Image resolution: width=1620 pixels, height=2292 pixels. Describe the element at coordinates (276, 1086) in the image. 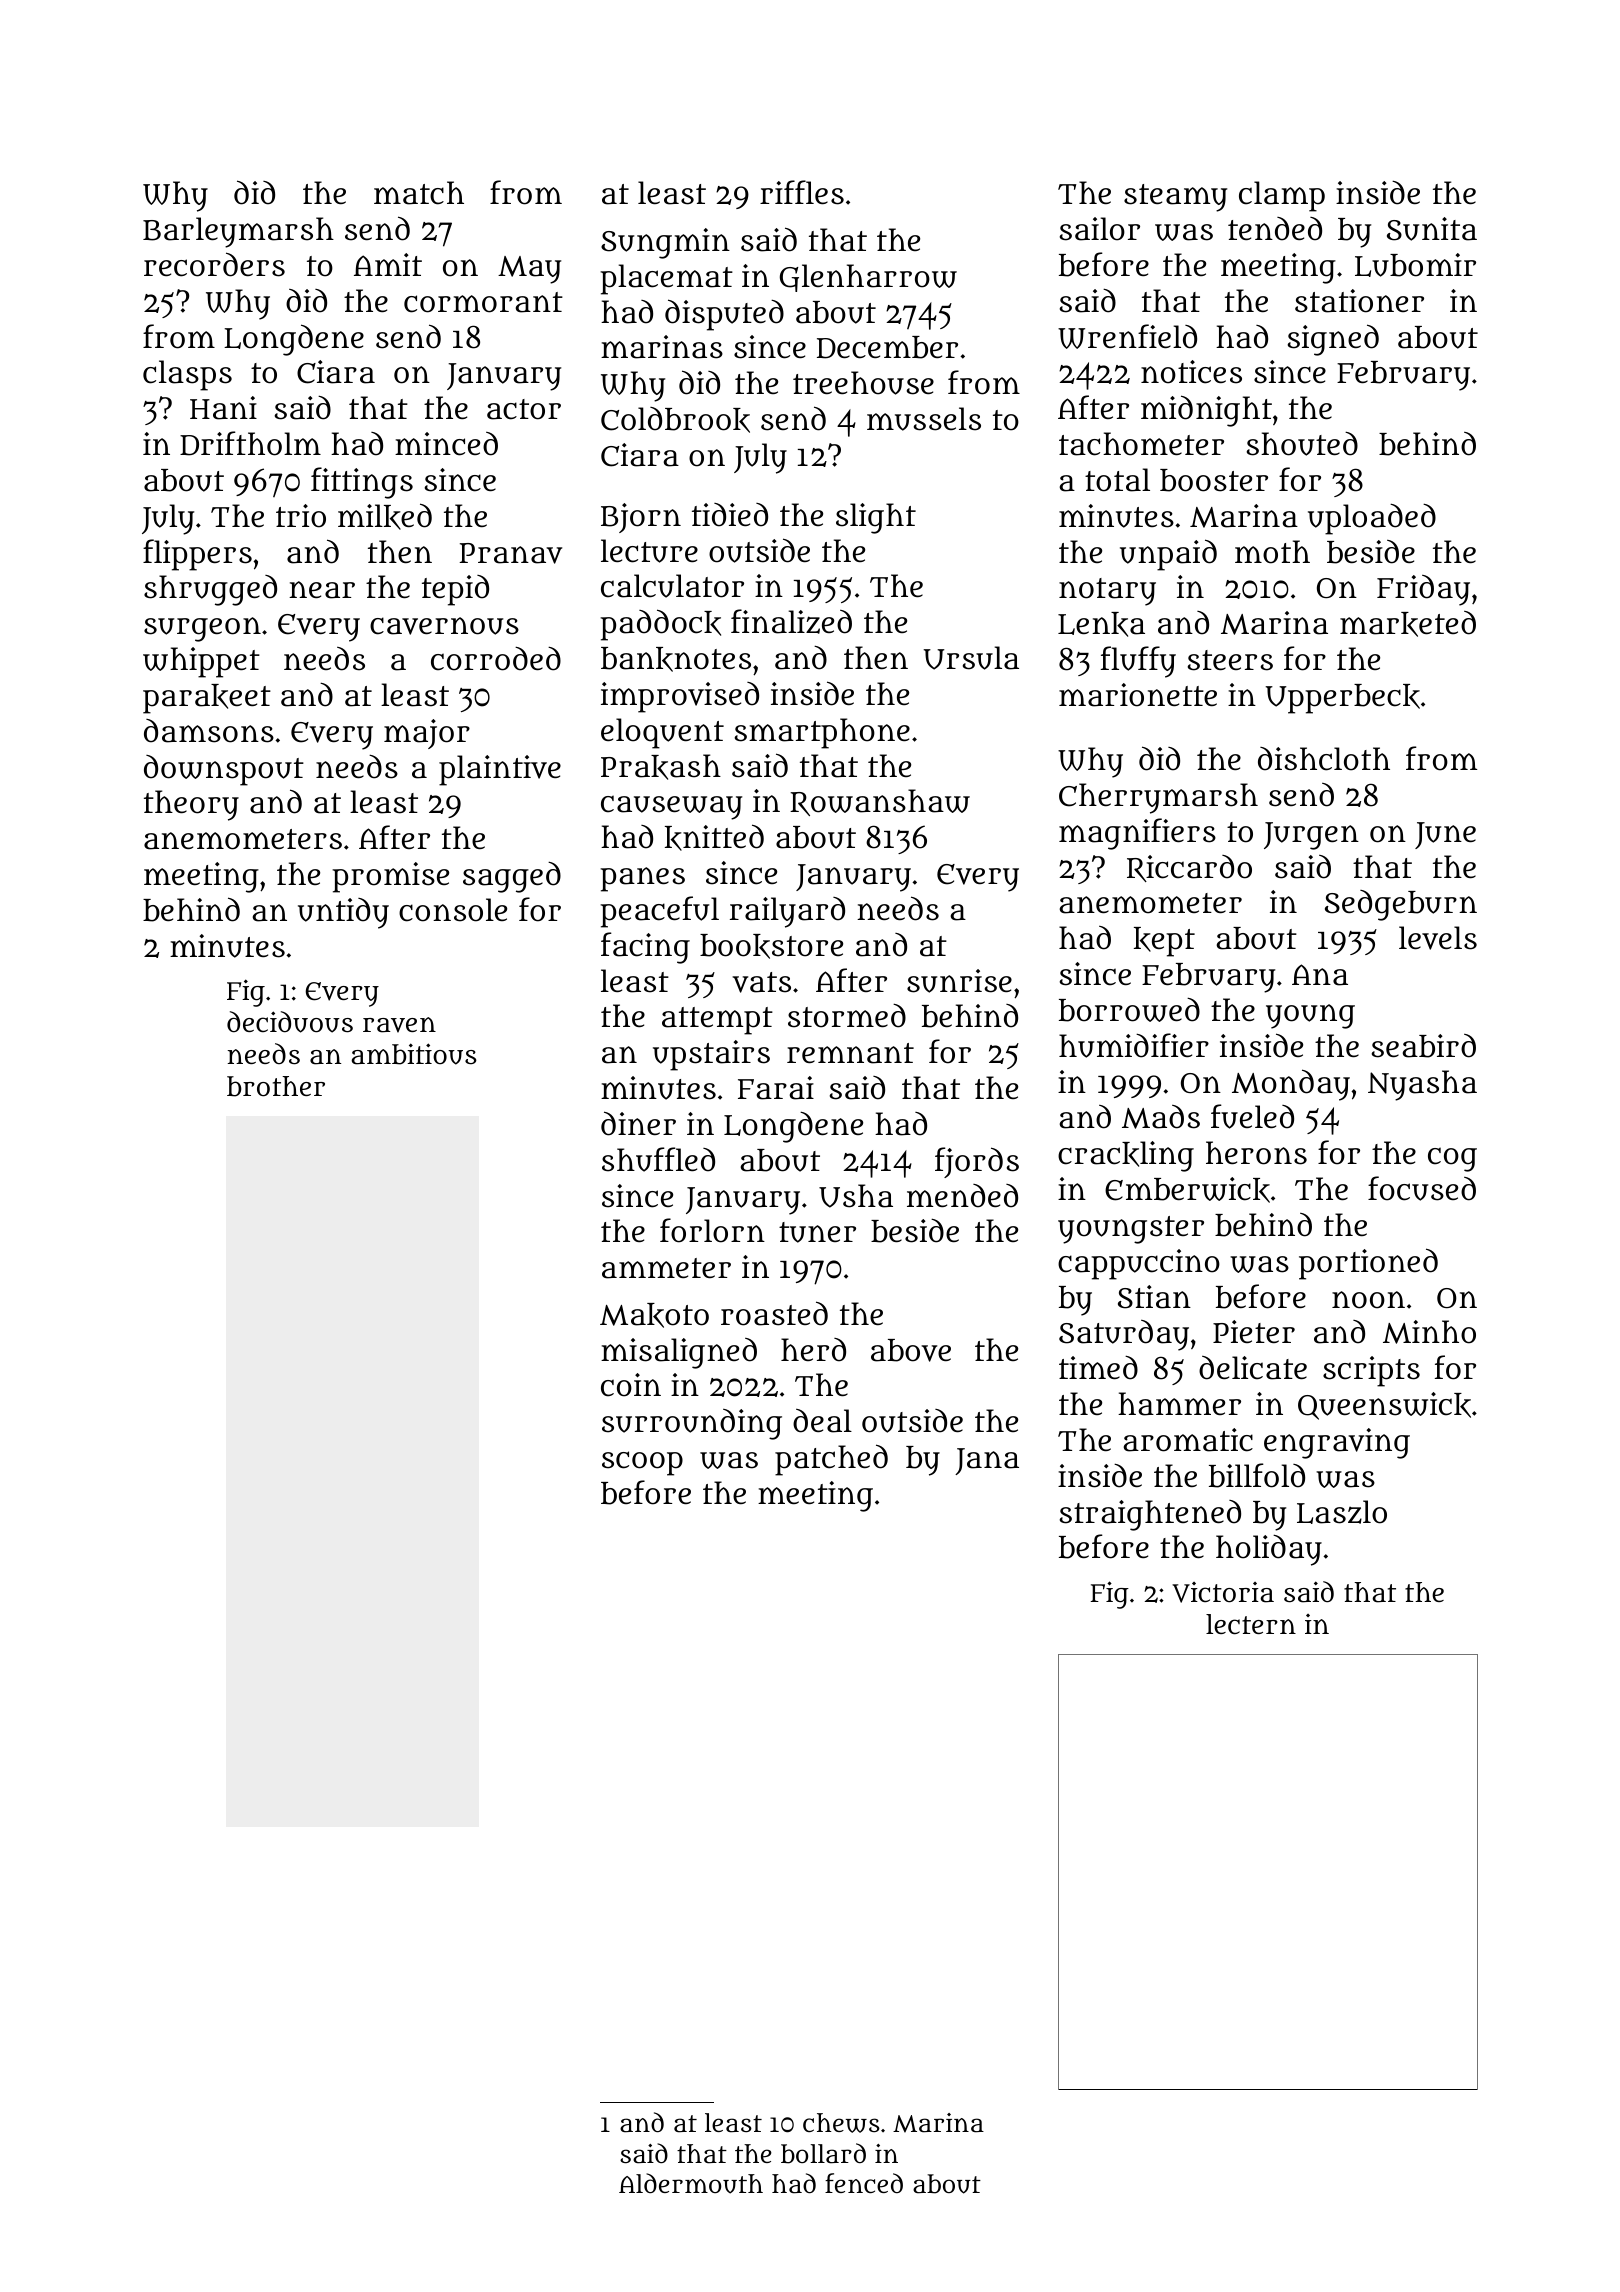

I see `brother` at that location.
